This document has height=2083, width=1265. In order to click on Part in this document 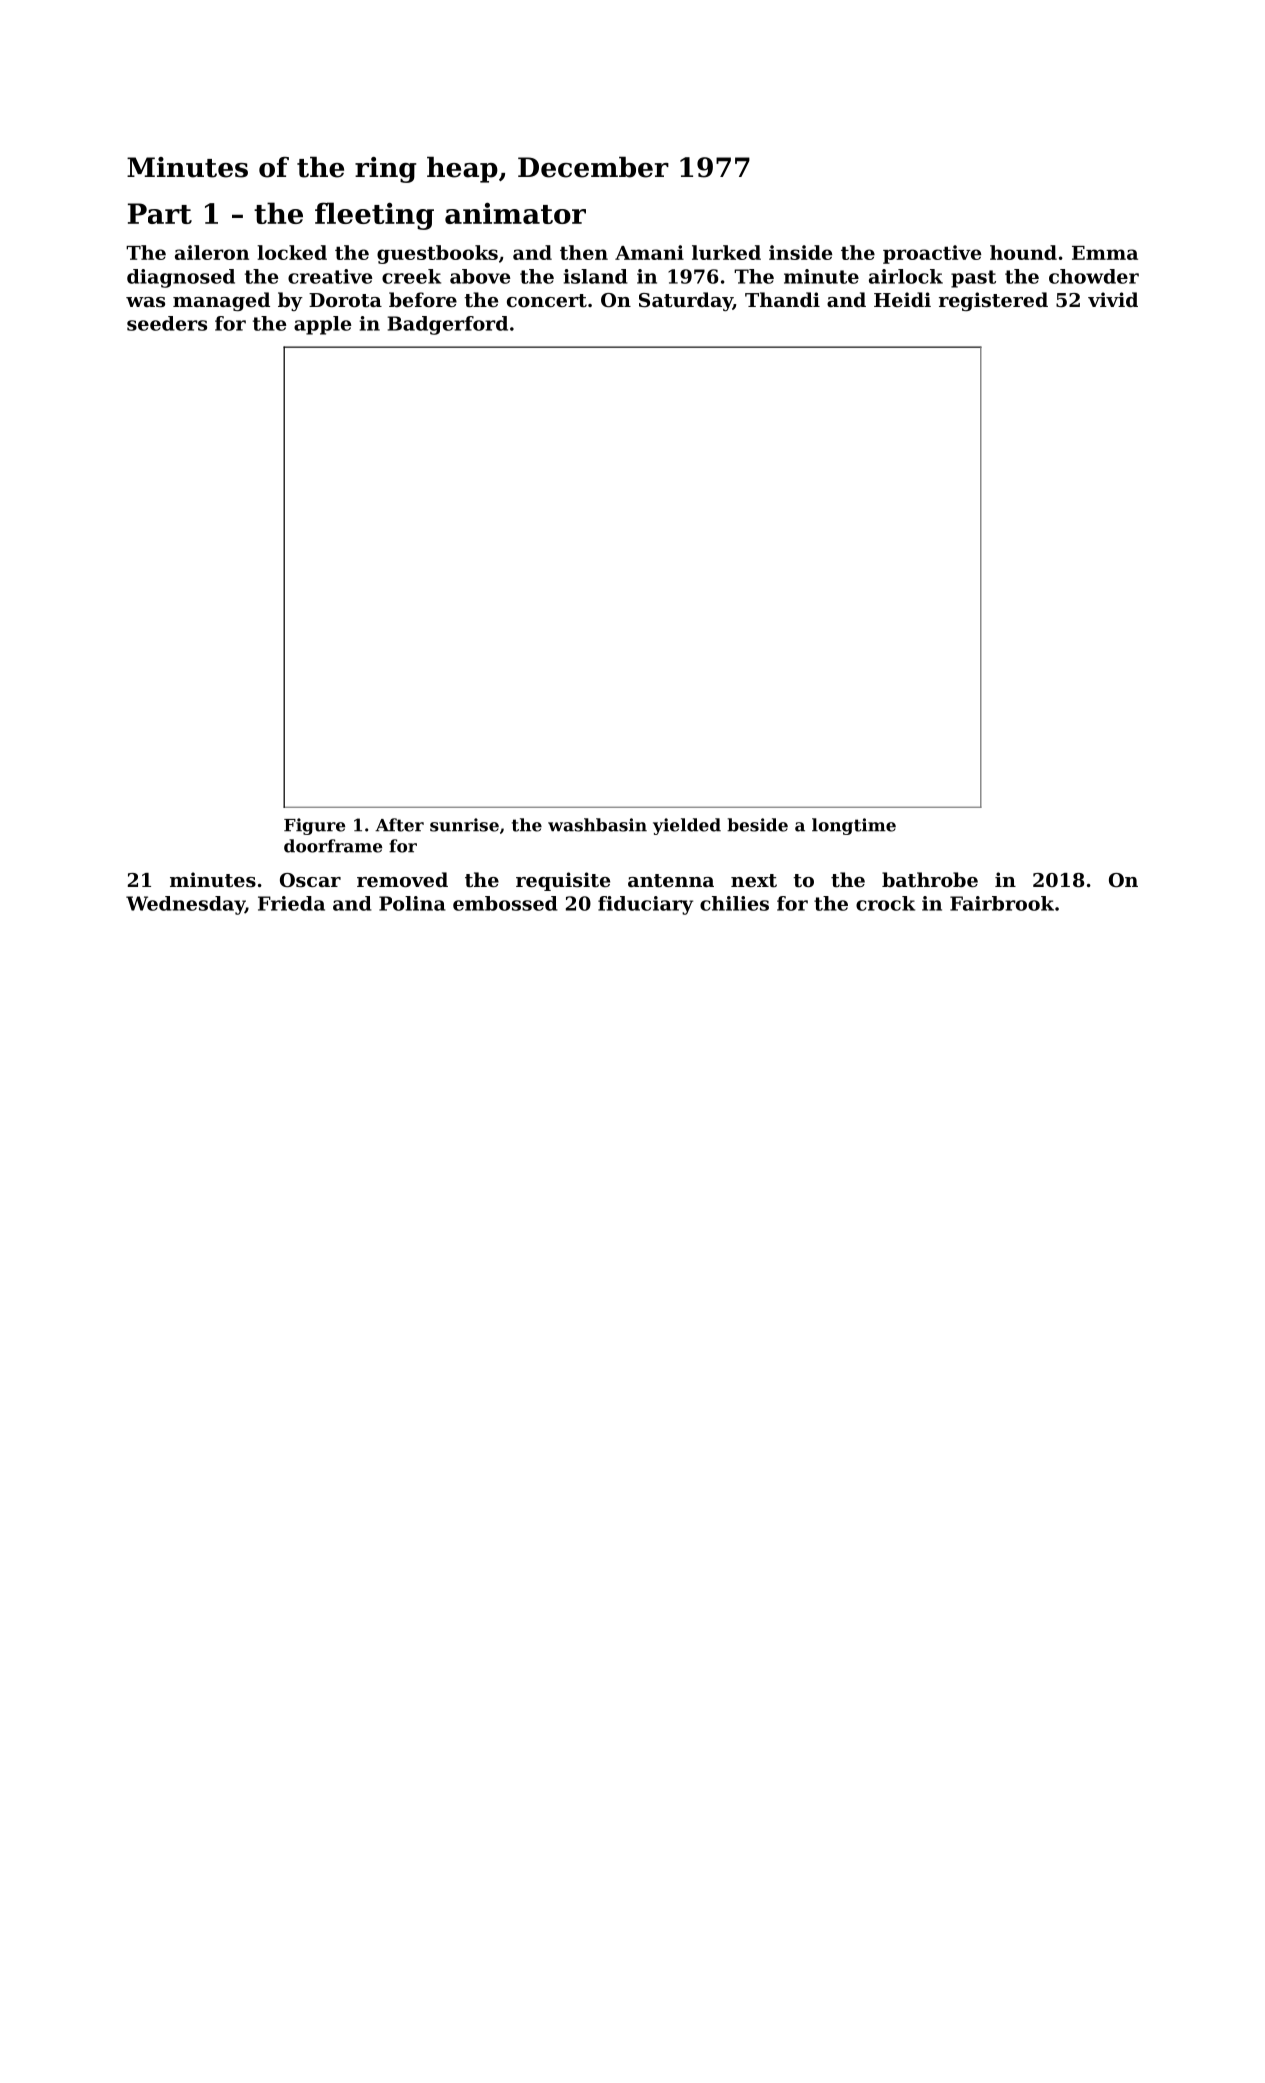, I will do `click(160, 213)`.
